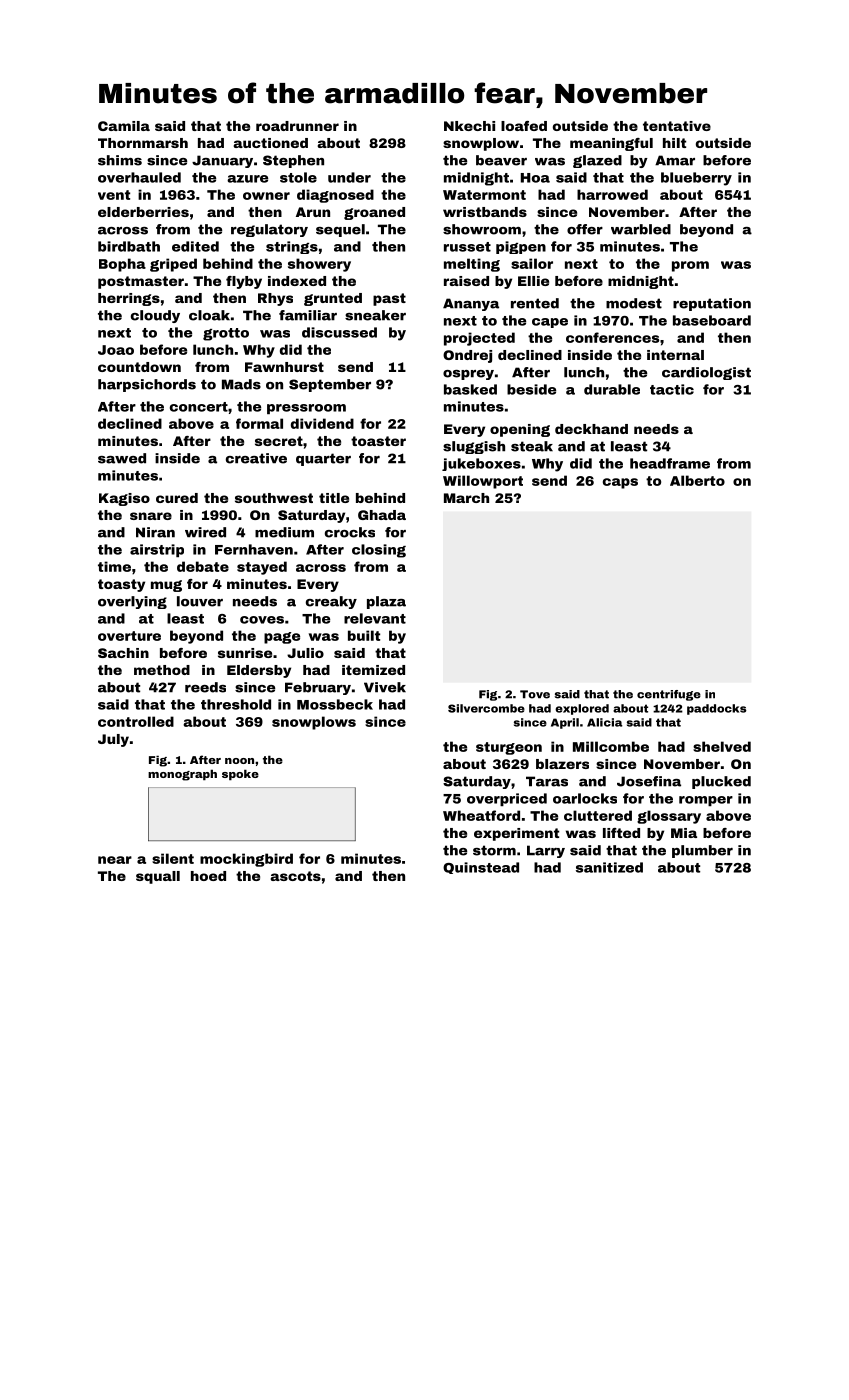 The height and width of the screenshot is (1400, 849). What do you see at coordinates (330, 385) in the screenshot?
I see `September` at bounding box center [330, 385].
